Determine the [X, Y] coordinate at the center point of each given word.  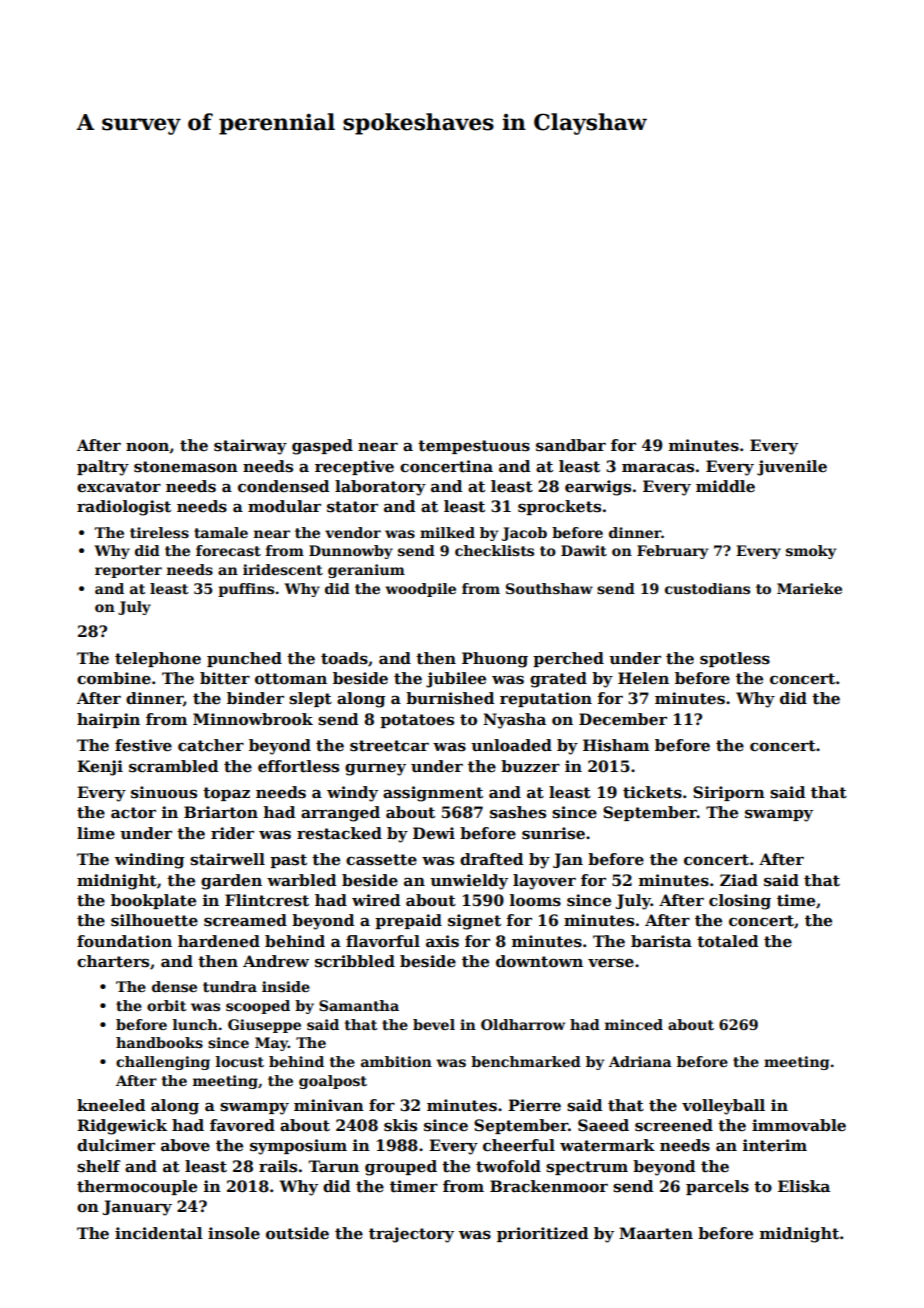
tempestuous [474, 447]
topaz [226, 794]
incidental [159, 1233]
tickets [652, 792]
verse [611, 963]
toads [344, 658]
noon [147, 447]
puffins [246, 590]
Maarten [656, 1233]
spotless [735, 659]
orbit [166, 1005]
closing [740, 902]
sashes [518, 812]
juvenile [792, 468]
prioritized [542, 1234]
